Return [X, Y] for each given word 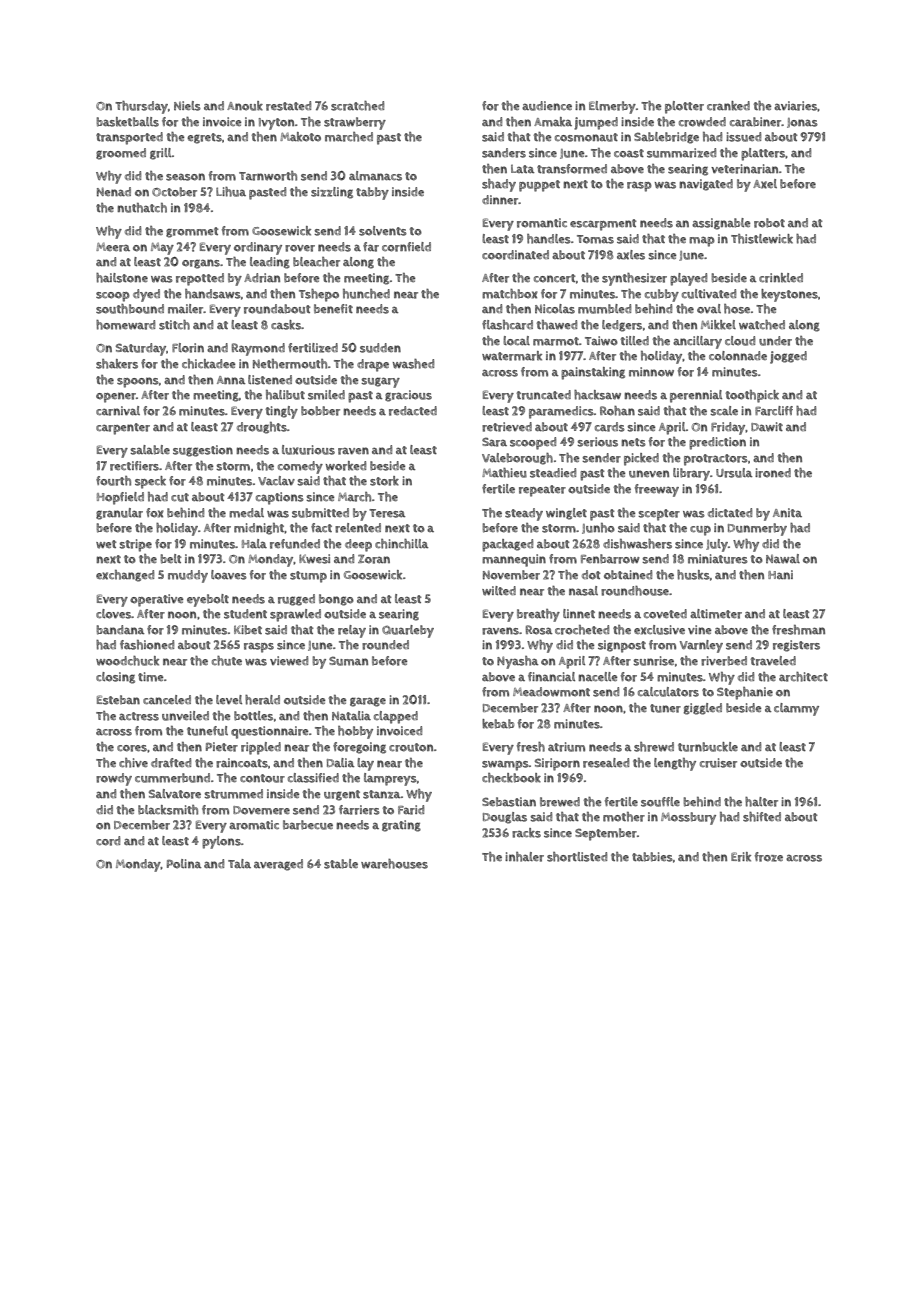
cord [108, 841]
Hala [254, 543]
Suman [348, 661]
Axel [765, 184]
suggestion [203, 451]
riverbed [724, 661]
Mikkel [718, 325]
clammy [796, 709]
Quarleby [408, 631]
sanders [504, 153]
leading [270, 263]
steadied [553, 473]
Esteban [118, 700]
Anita [787, 512]
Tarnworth [268, 176]
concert [555, 278]
